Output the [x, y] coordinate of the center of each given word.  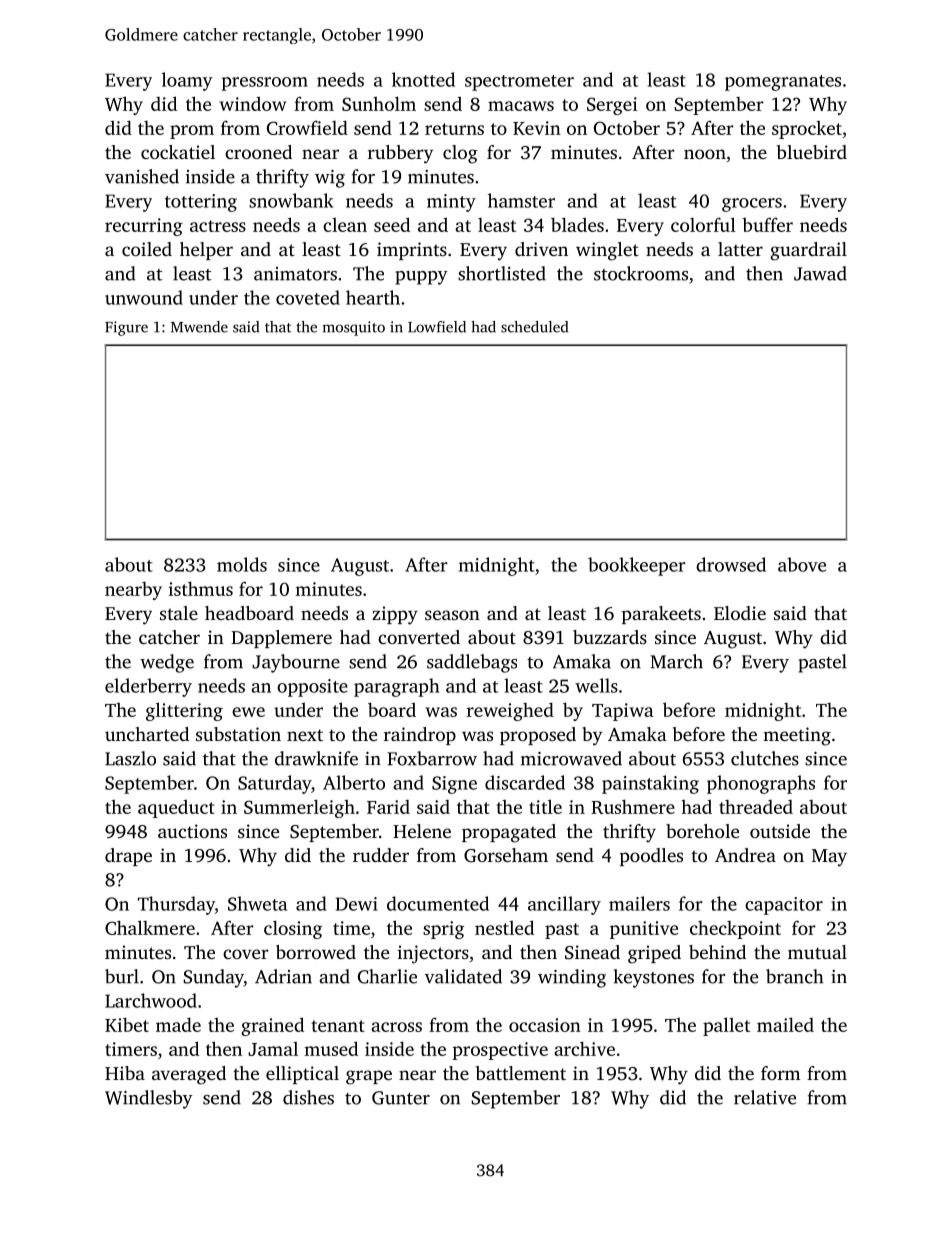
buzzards [610, 637]
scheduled [534, 327]
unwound [144, 297]
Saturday [274, 784]
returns [454, 129]
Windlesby [149, 1099]
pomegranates [783, 83]
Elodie [740, 613]
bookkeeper [637, 566]
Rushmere [633, 806]
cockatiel [178, 152]
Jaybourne [296, 663]
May [829, 858]
